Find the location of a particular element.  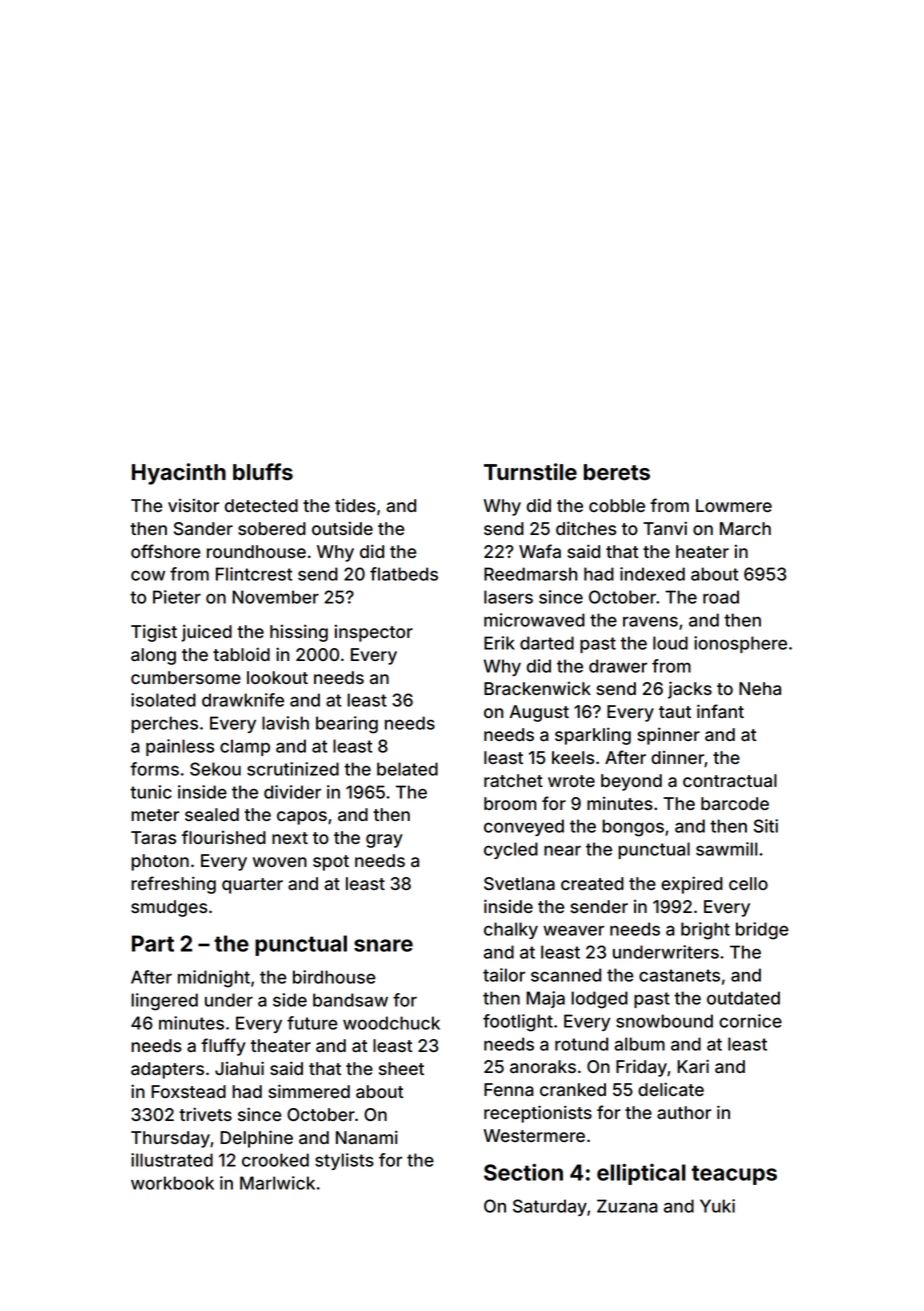

Turnstile is located at coordinates (530, 472).
